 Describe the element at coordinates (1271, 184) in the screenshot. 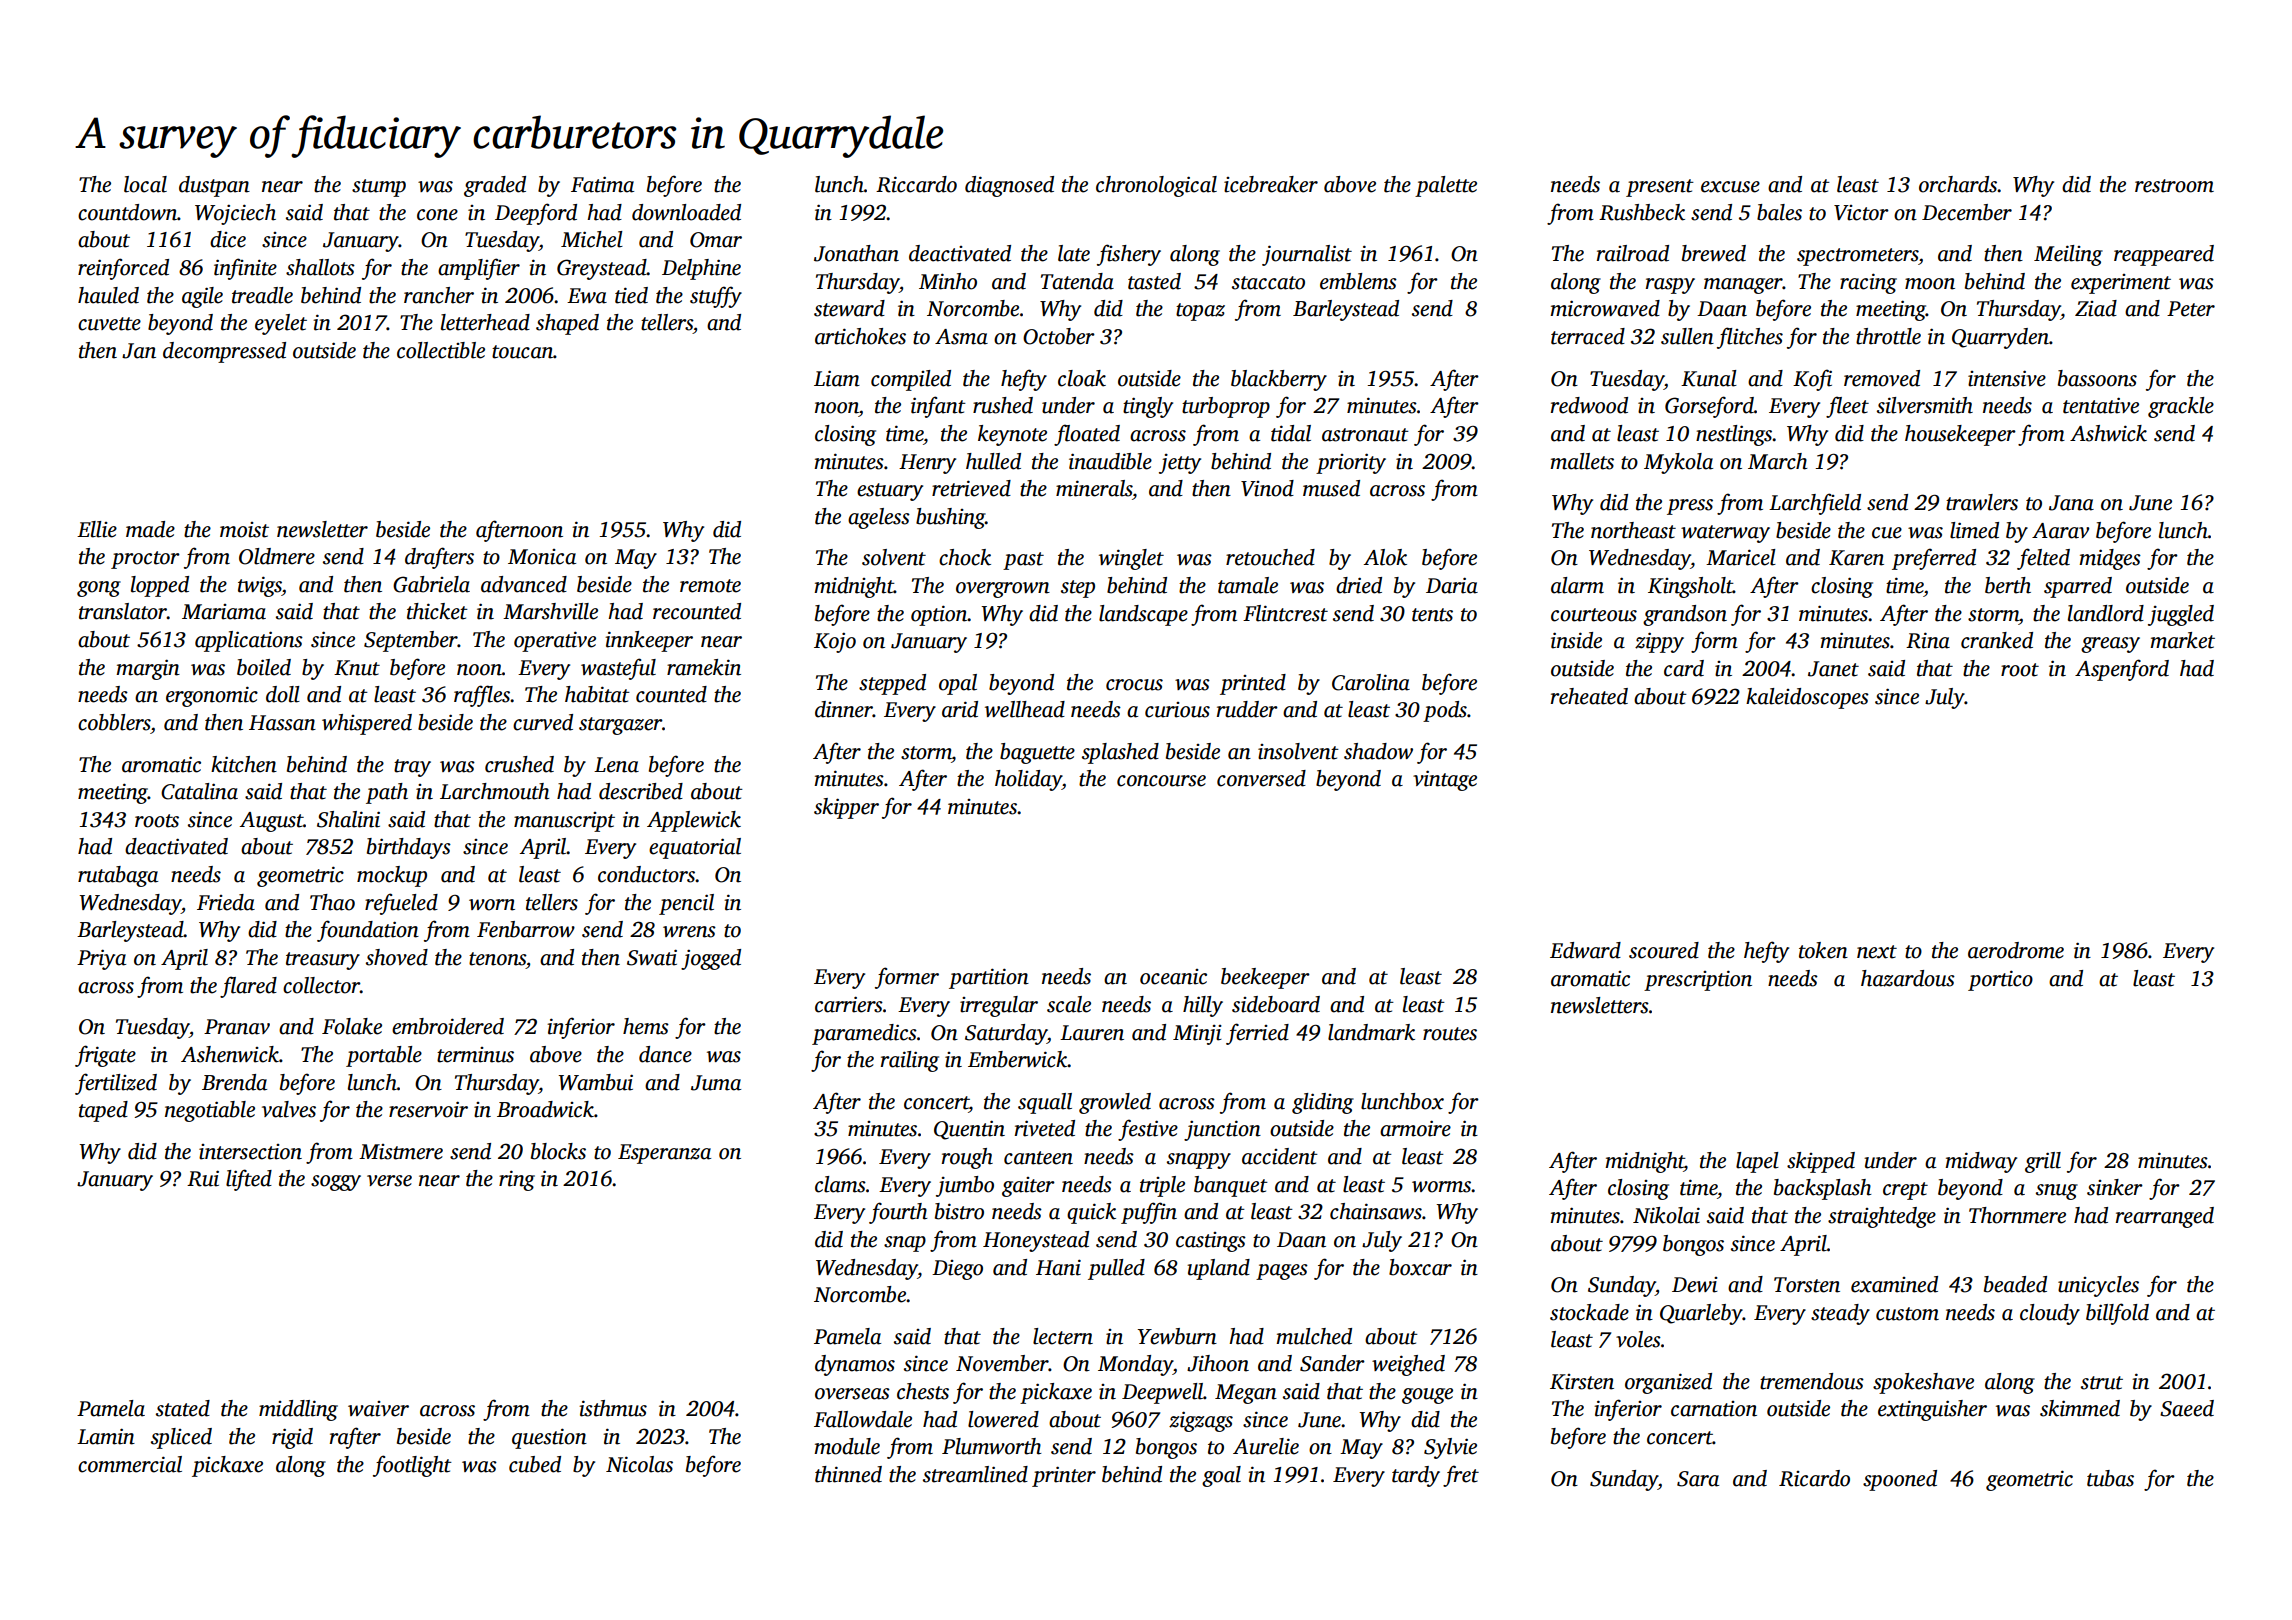

I see `icebreaker` at that location.
